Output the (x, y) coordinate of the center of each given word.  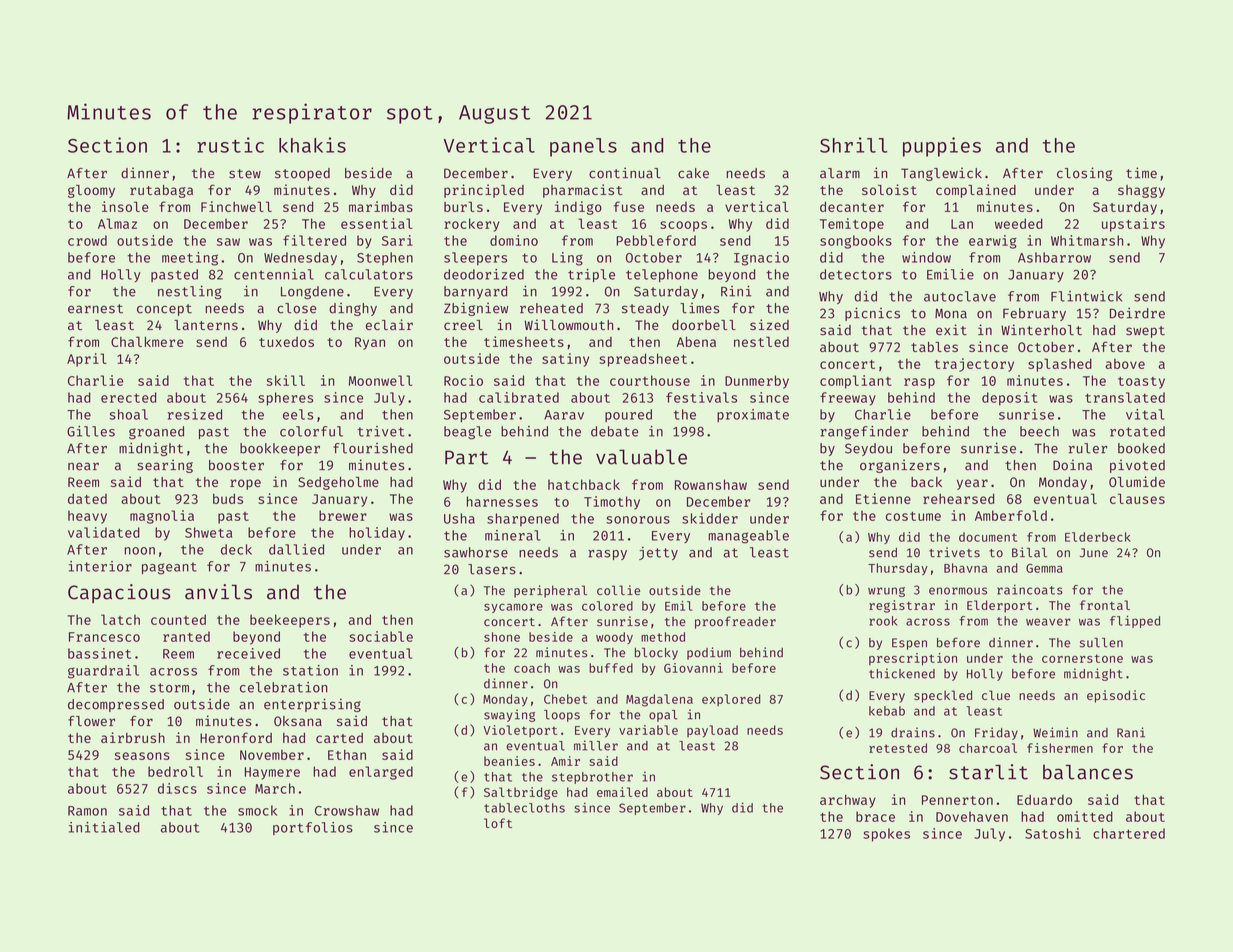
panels (583, 147)
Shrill (853, 145)
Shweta (209, 532)
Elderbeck (1098, 537)
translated (1125, 397)
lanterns (206, 325)
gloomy (91, 191)
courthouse (650, 380)
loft (498, 823)
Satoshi (1053, 833)
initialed (104, 827)
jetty (658, 553)
